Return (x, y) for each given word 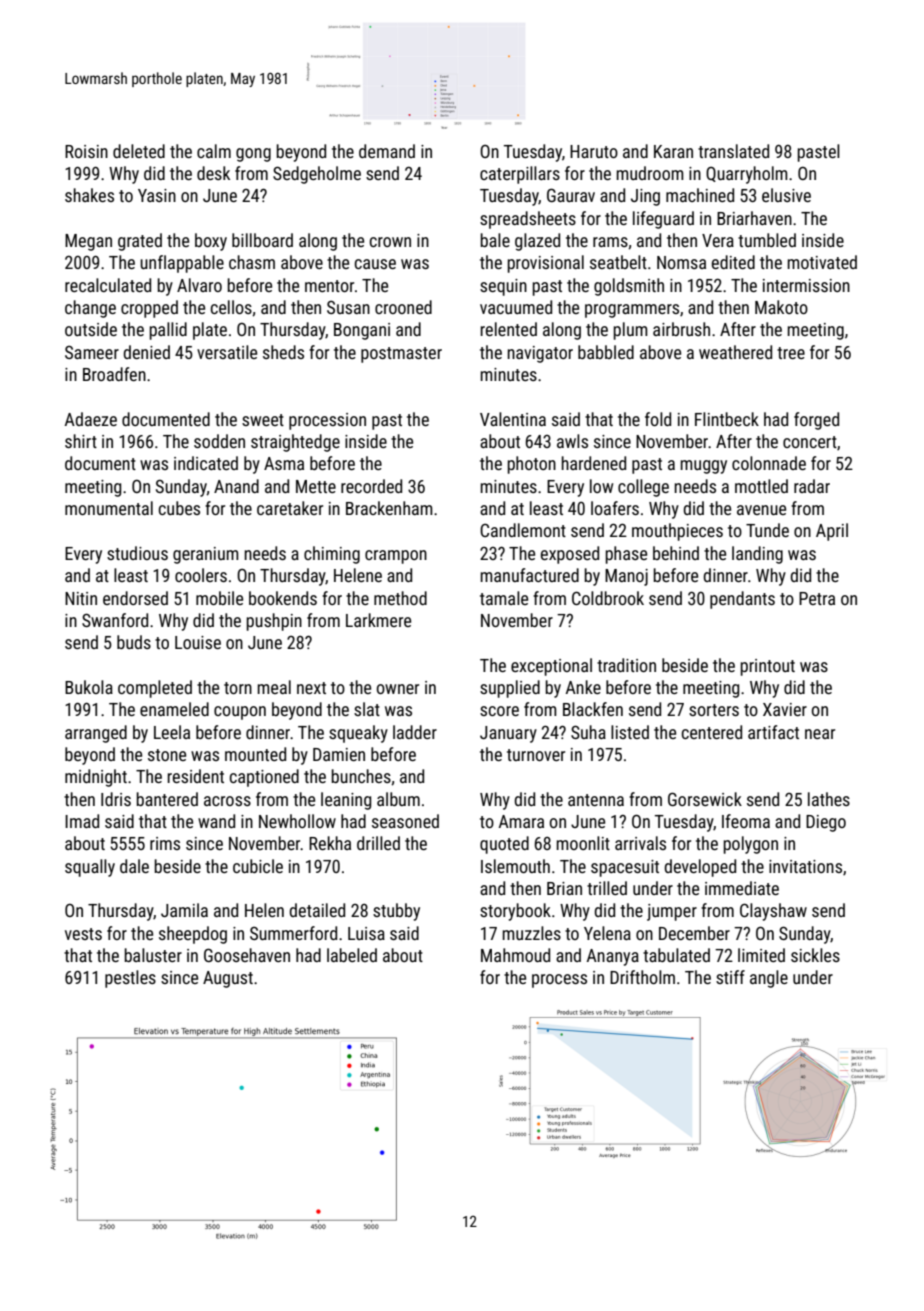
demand (387, 151)
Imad (82, 821)
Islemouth (515, 866)
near (820, 734)
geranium (206, 555)
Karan (673, 151)
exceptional (551, 667)
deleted (139, 151)
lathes (829, 799)
